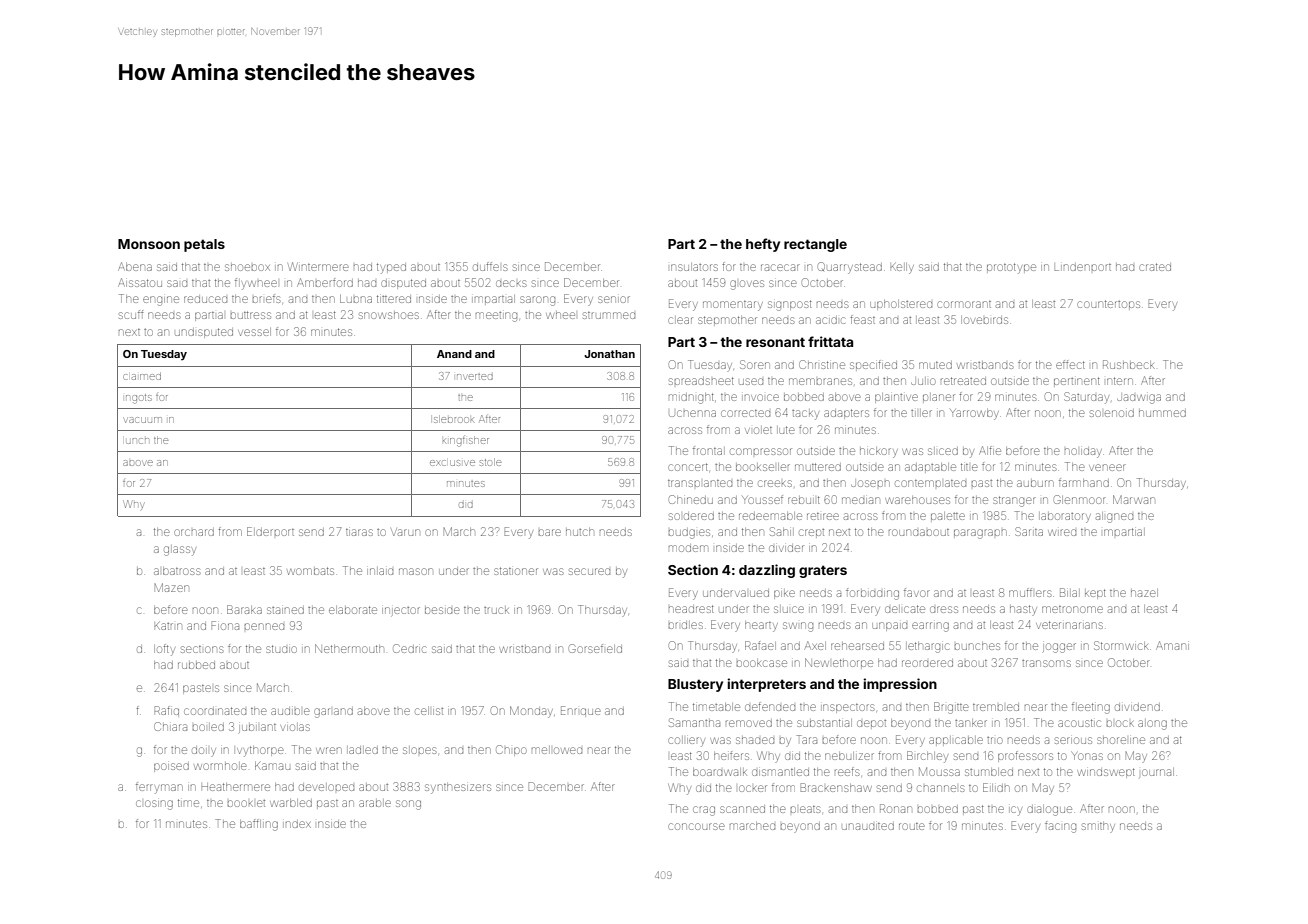  Describe the element at coordinates (291, 803) in the screenshot. I see `warbled` at that location.
